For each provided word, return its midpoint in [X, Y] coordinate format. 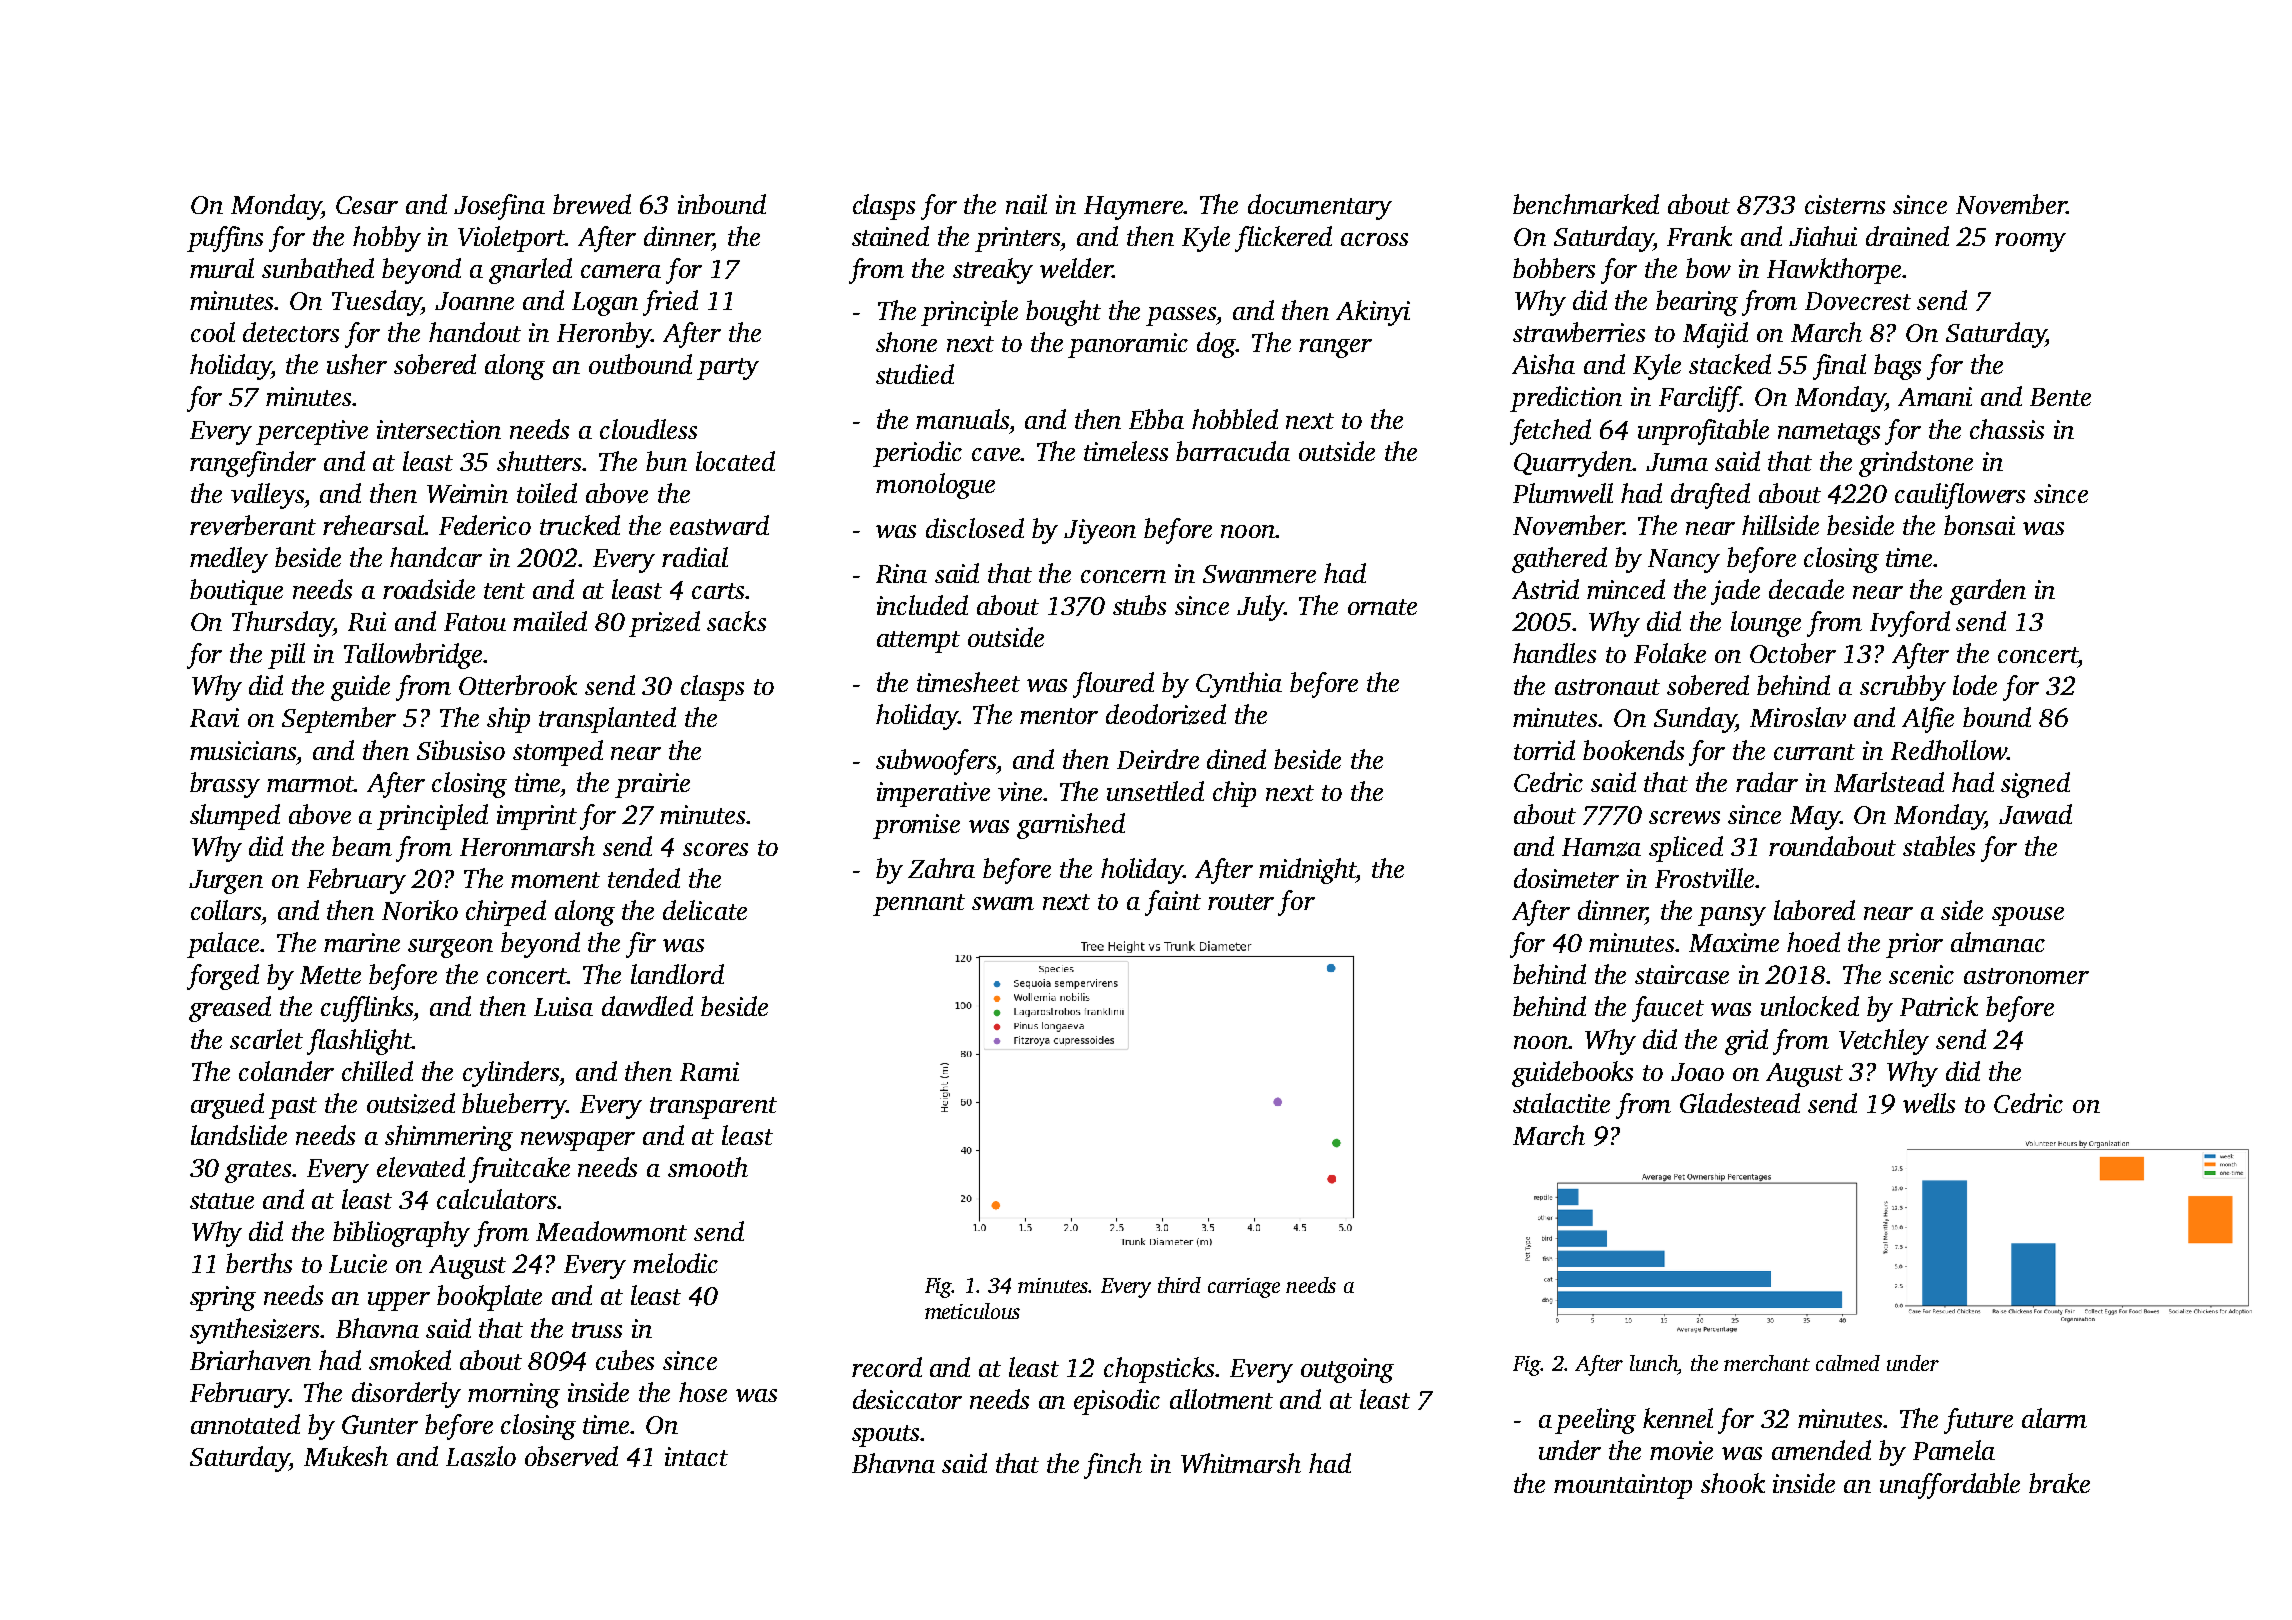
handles [1554, 653]
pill [286, 656]
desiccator [907, 1399]
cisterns [1845, 204]
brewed [592, 204]
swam [1003, 903]
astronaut [1607, 687]
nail [1026, 204]
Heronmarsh [527, 846]
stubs [1139, 605]
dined [1236, 759]
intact [696, 1456]
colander [286, 1071]
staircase [1682, 974]
